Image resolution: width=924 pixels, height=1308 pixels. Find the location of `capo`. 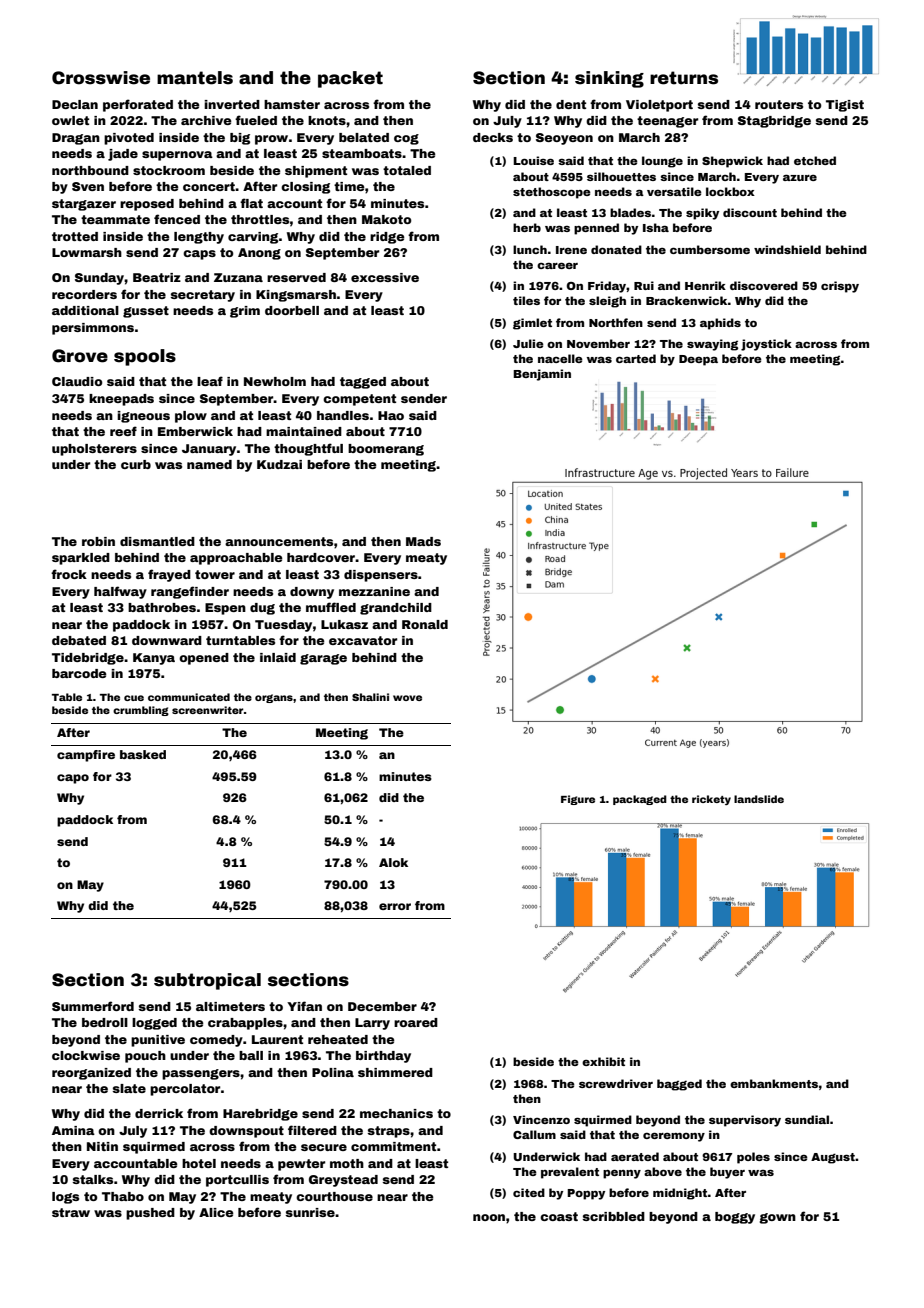

capo is located at coordinates (73, 779).
